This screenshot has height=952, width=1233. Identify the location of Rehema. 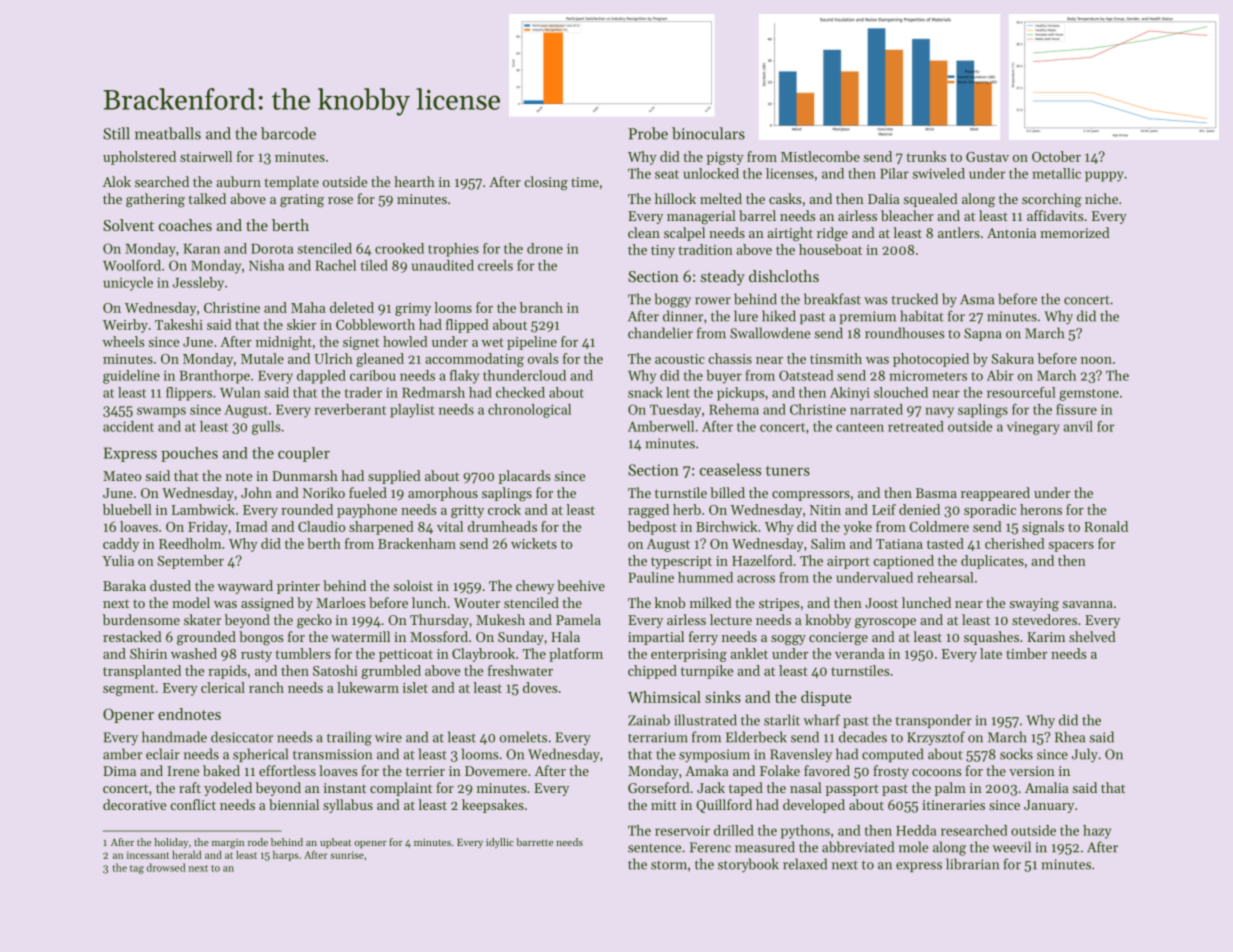
(734, 409).
